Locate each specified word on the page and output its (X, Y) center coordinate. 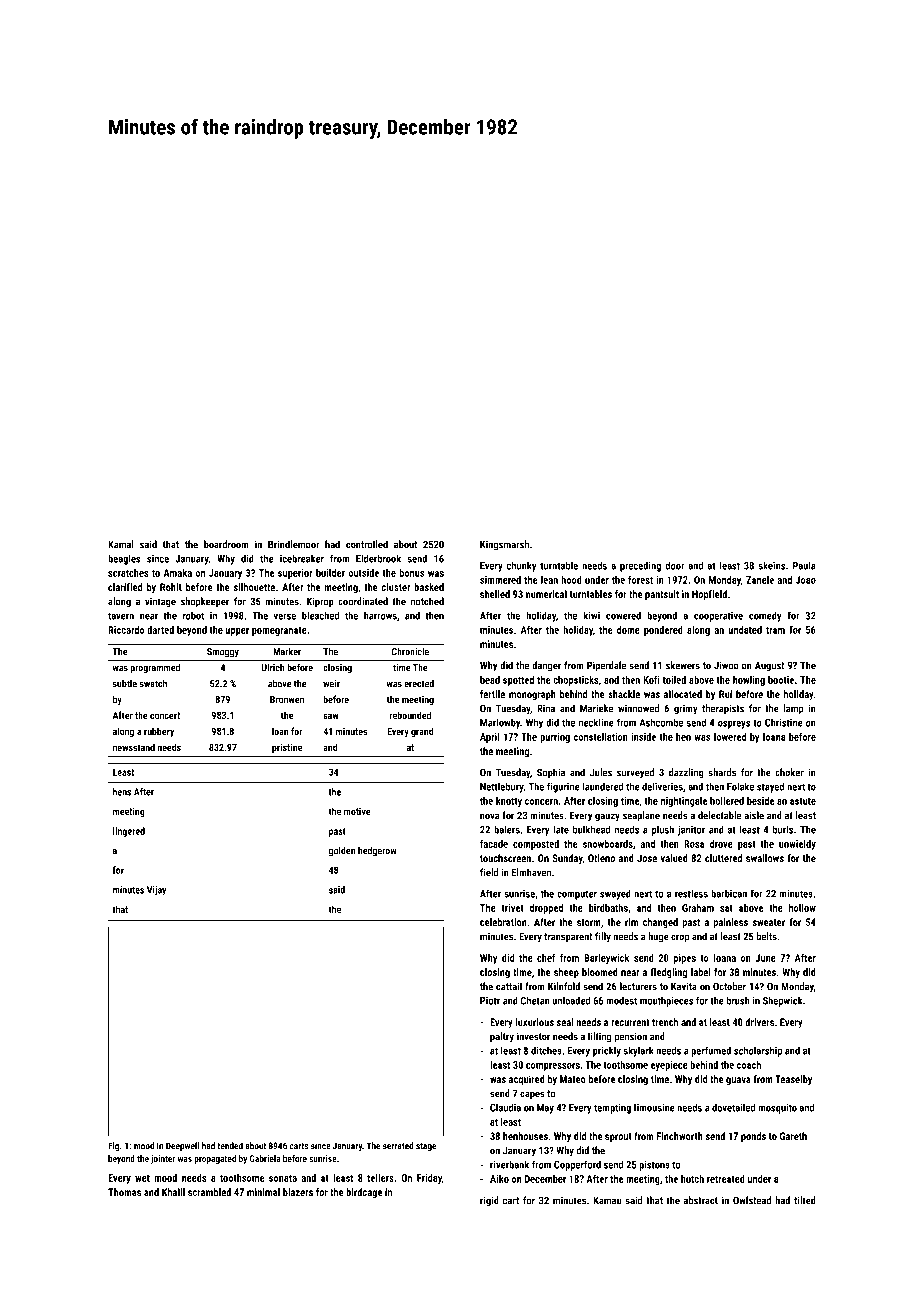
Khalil (173, 1192)
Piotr (490, 1001)
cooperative (718, 617)
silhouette (254, 587)
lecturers (638, 986)
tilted (805, 1200)
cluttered (723, 858)
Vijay (156, 891)
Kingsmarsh (504, 545)
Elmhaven (531, 872)
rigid (489, 1201)
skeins (771, 565)
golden (342, 851)
